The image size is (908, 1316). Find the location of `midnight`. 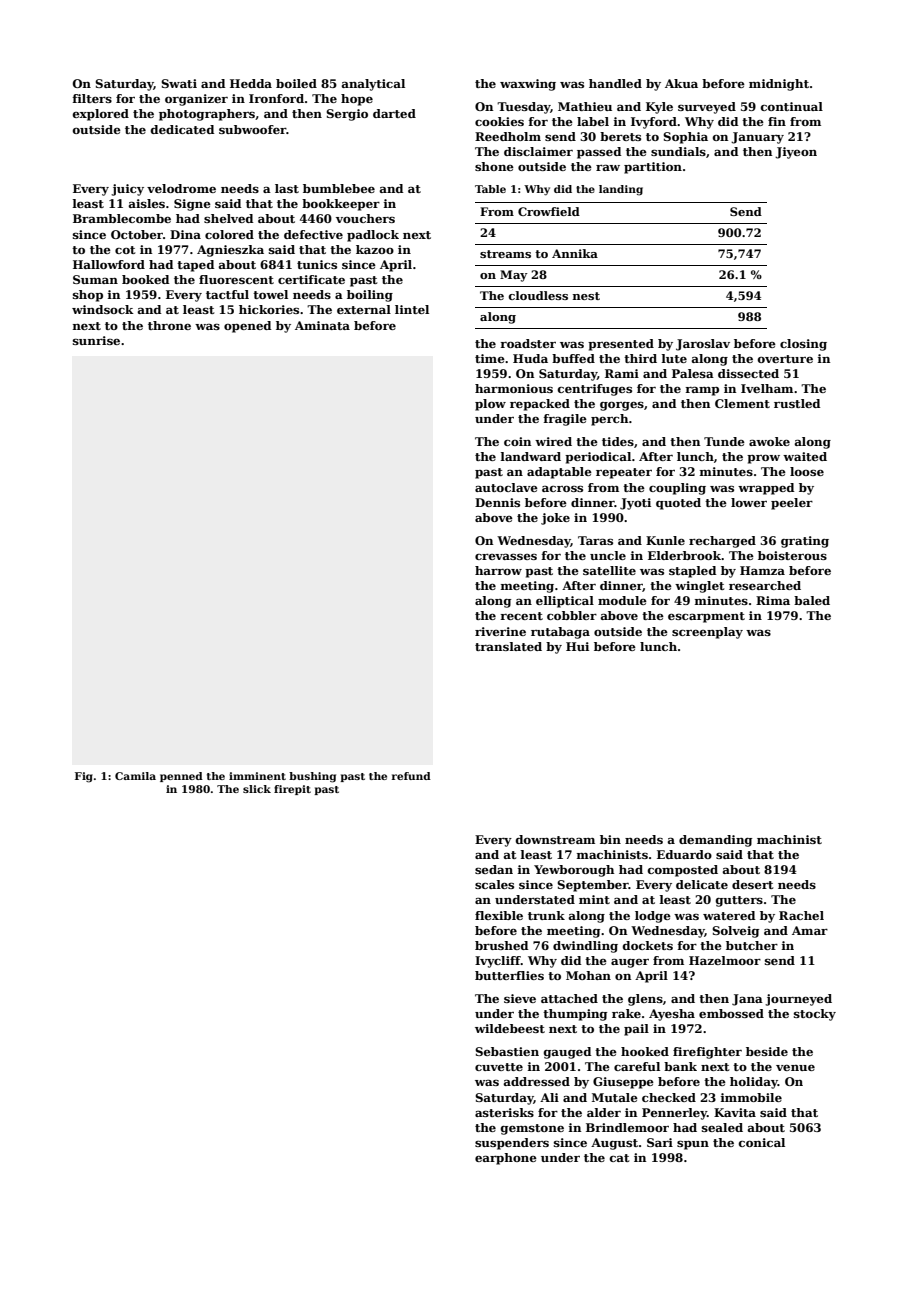

midnight is located at coordinates (779, 85).
